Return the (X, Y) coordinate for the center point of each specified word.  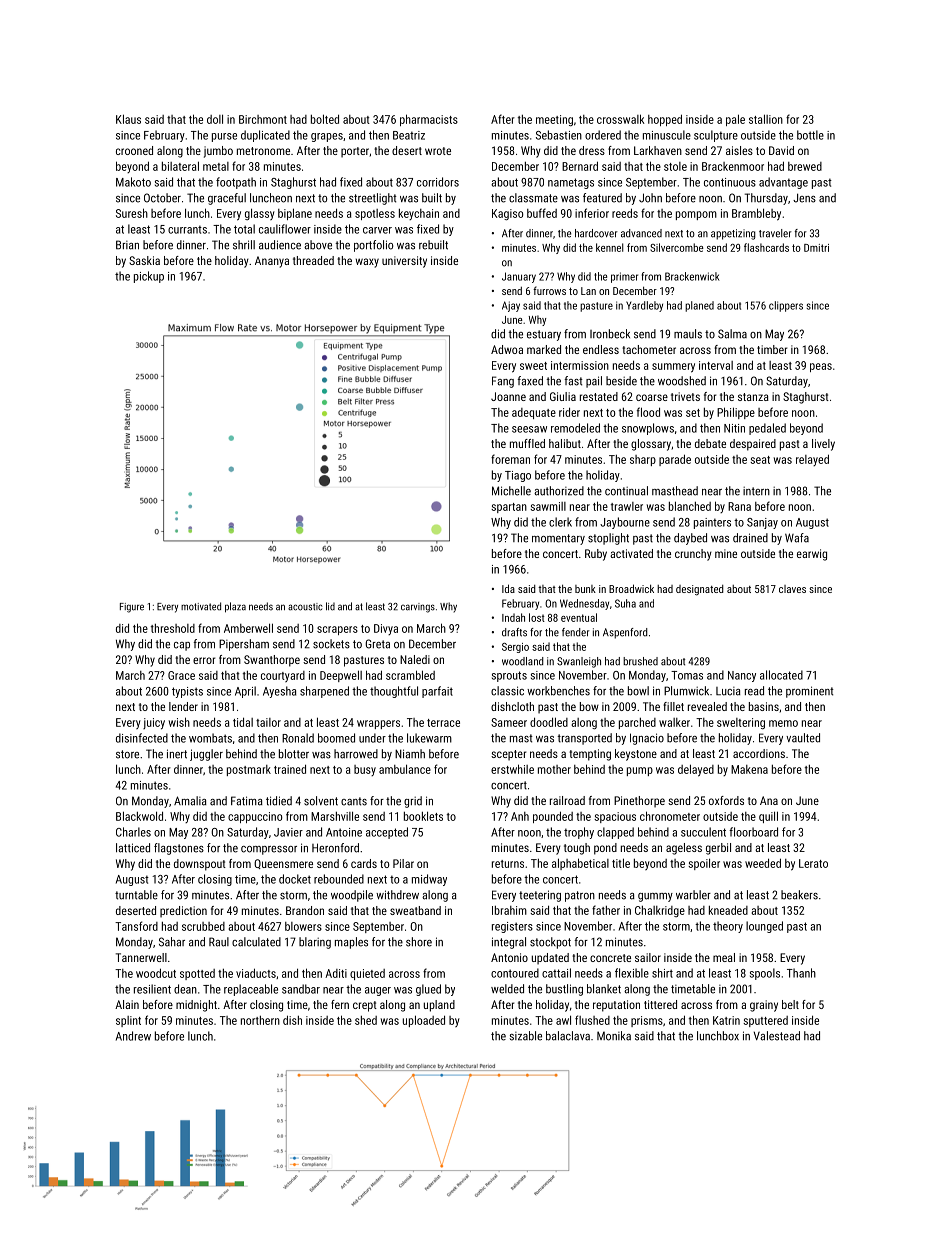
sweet (533, 366)
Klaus (128, 119)
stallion (766, 119)
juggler (206, 755)
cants (354, 801)
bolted (325, 119)
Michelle (511, 491)
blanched (690, 506)
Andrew (133, 1036)
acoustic (305, 607)
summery (673, 368)
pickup (149, 277)
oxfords (726, 800)
